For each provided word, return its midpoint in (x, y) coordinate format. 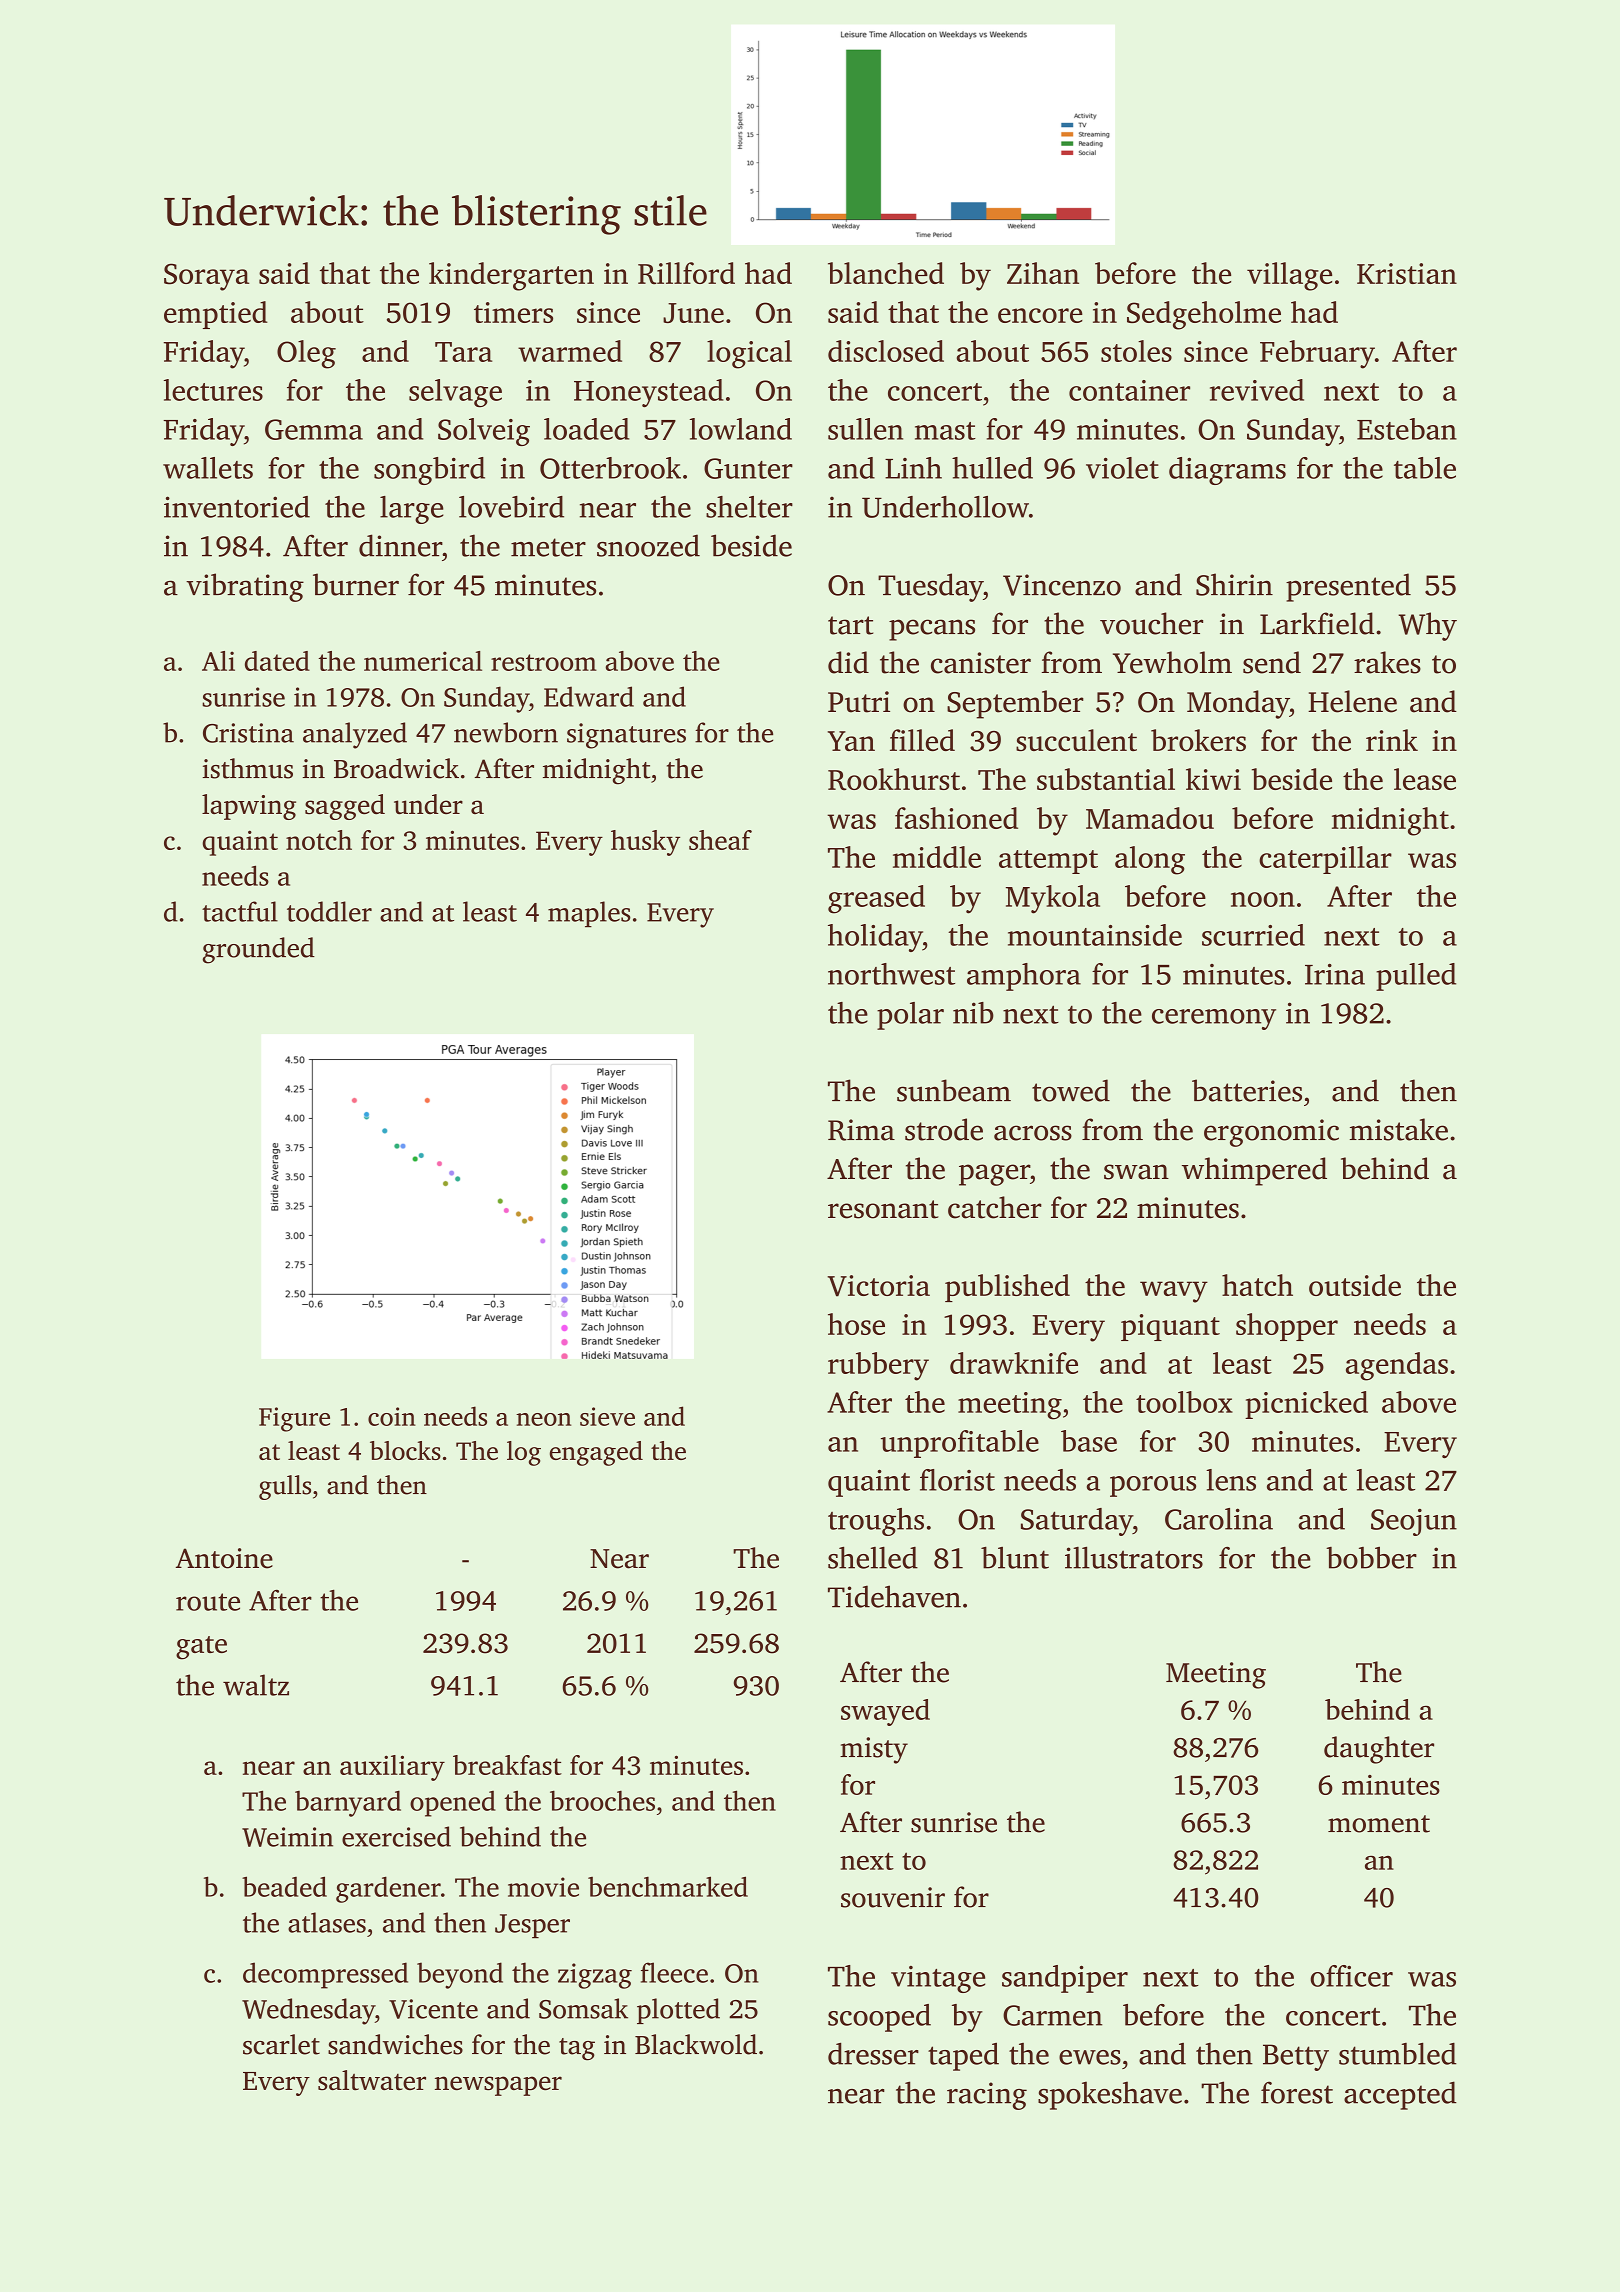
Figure (294, 1419)
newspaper (498, 2086)
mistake (1399, 1129)
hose (856, 1324)
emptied (216, 315)
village (1289, 276)
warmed (570, 351)
